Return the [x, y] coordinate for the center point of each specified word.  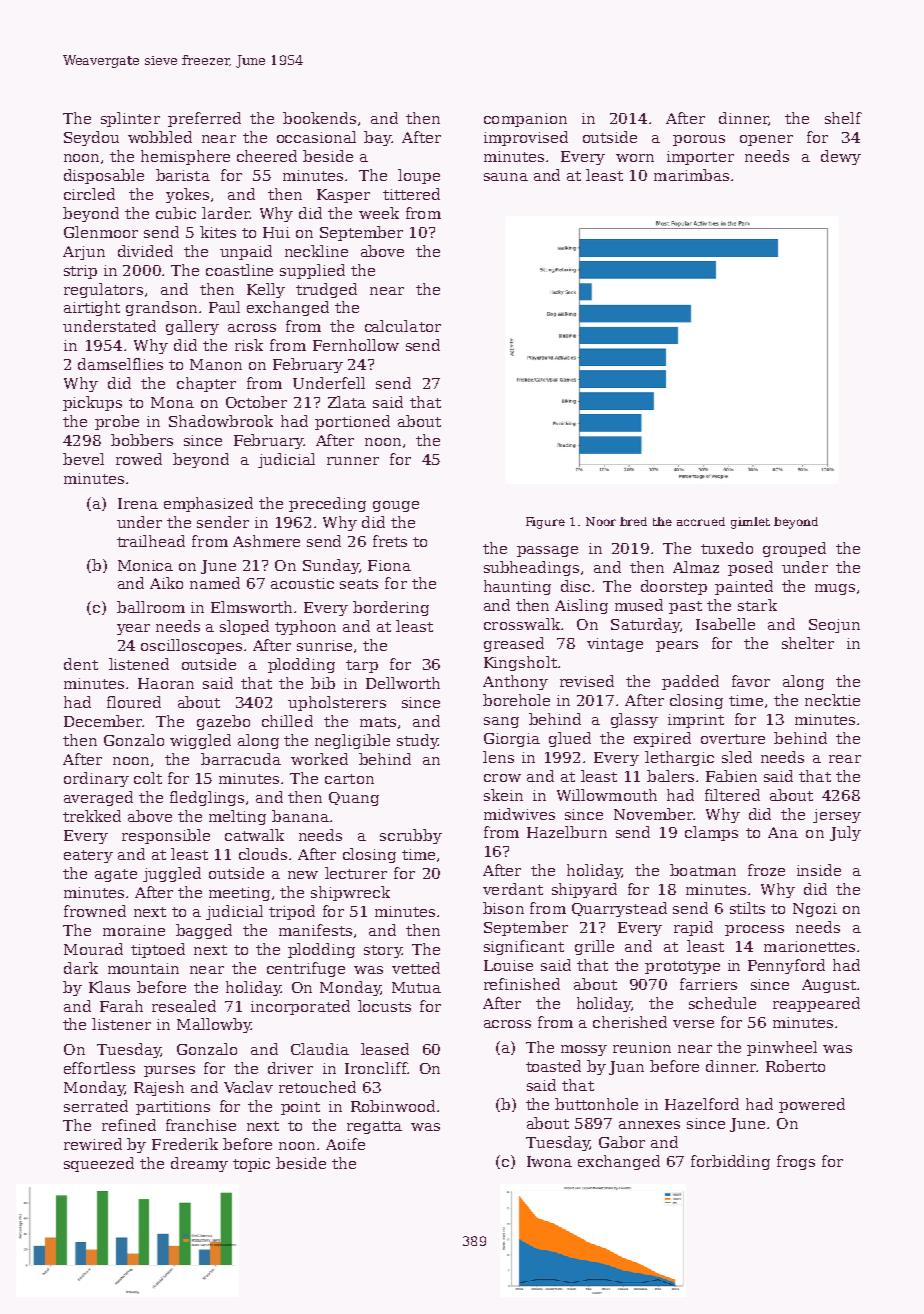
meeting [239, 894]
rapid [693, 928]
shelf [843, 118]
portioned [352, 422]
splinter [130, 119]
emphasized [208, 504]
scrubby [411, 836]
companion [525, 120]
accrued [701, 521]
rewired [93, 1144]
